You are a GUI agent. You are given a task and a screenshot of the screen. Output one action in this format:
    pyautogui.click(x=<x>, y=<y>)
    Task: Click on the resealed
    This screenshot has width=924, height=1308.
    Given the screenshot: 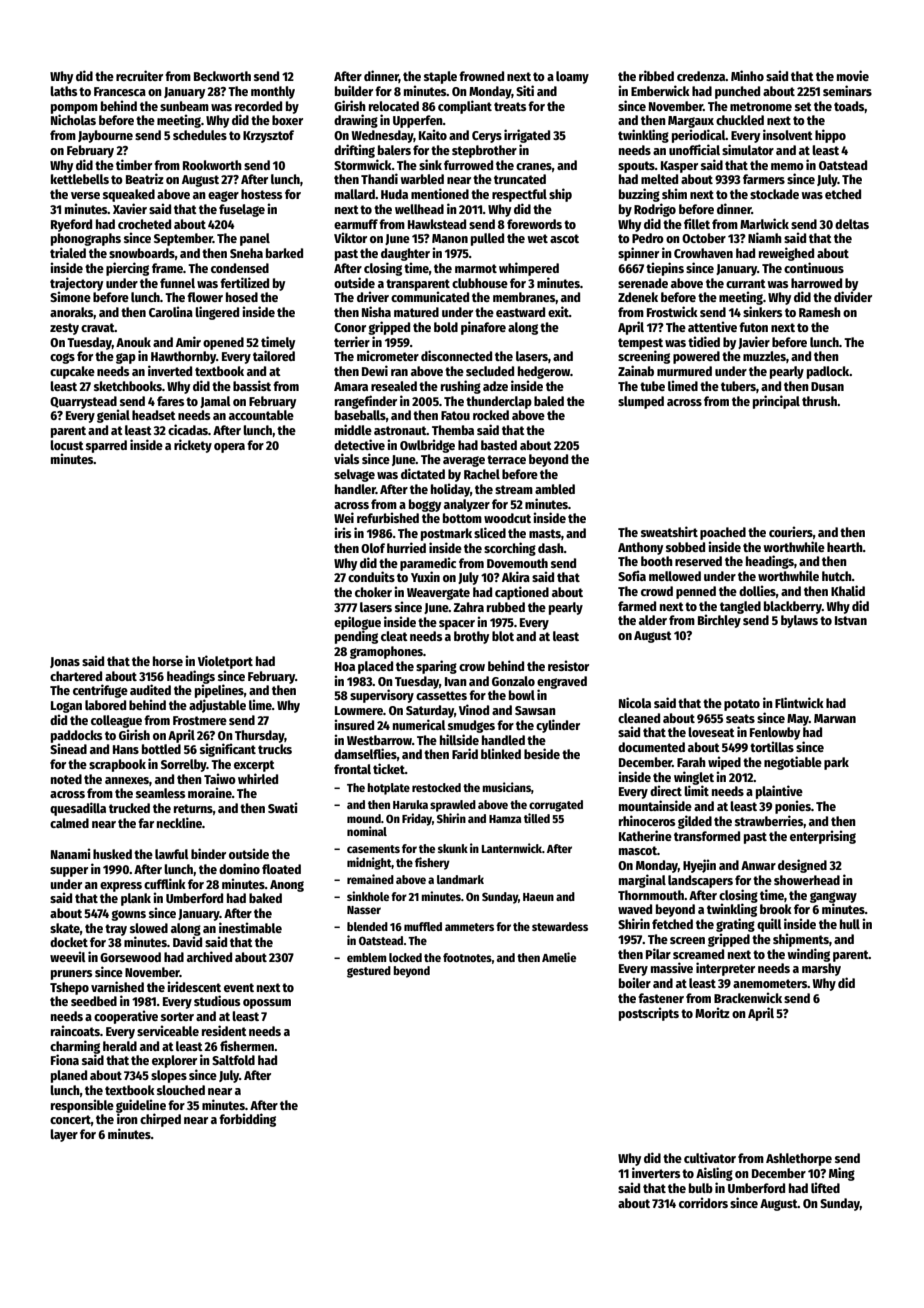 What is the action you would take?
    pyautogui.click(x=394, y=386)
